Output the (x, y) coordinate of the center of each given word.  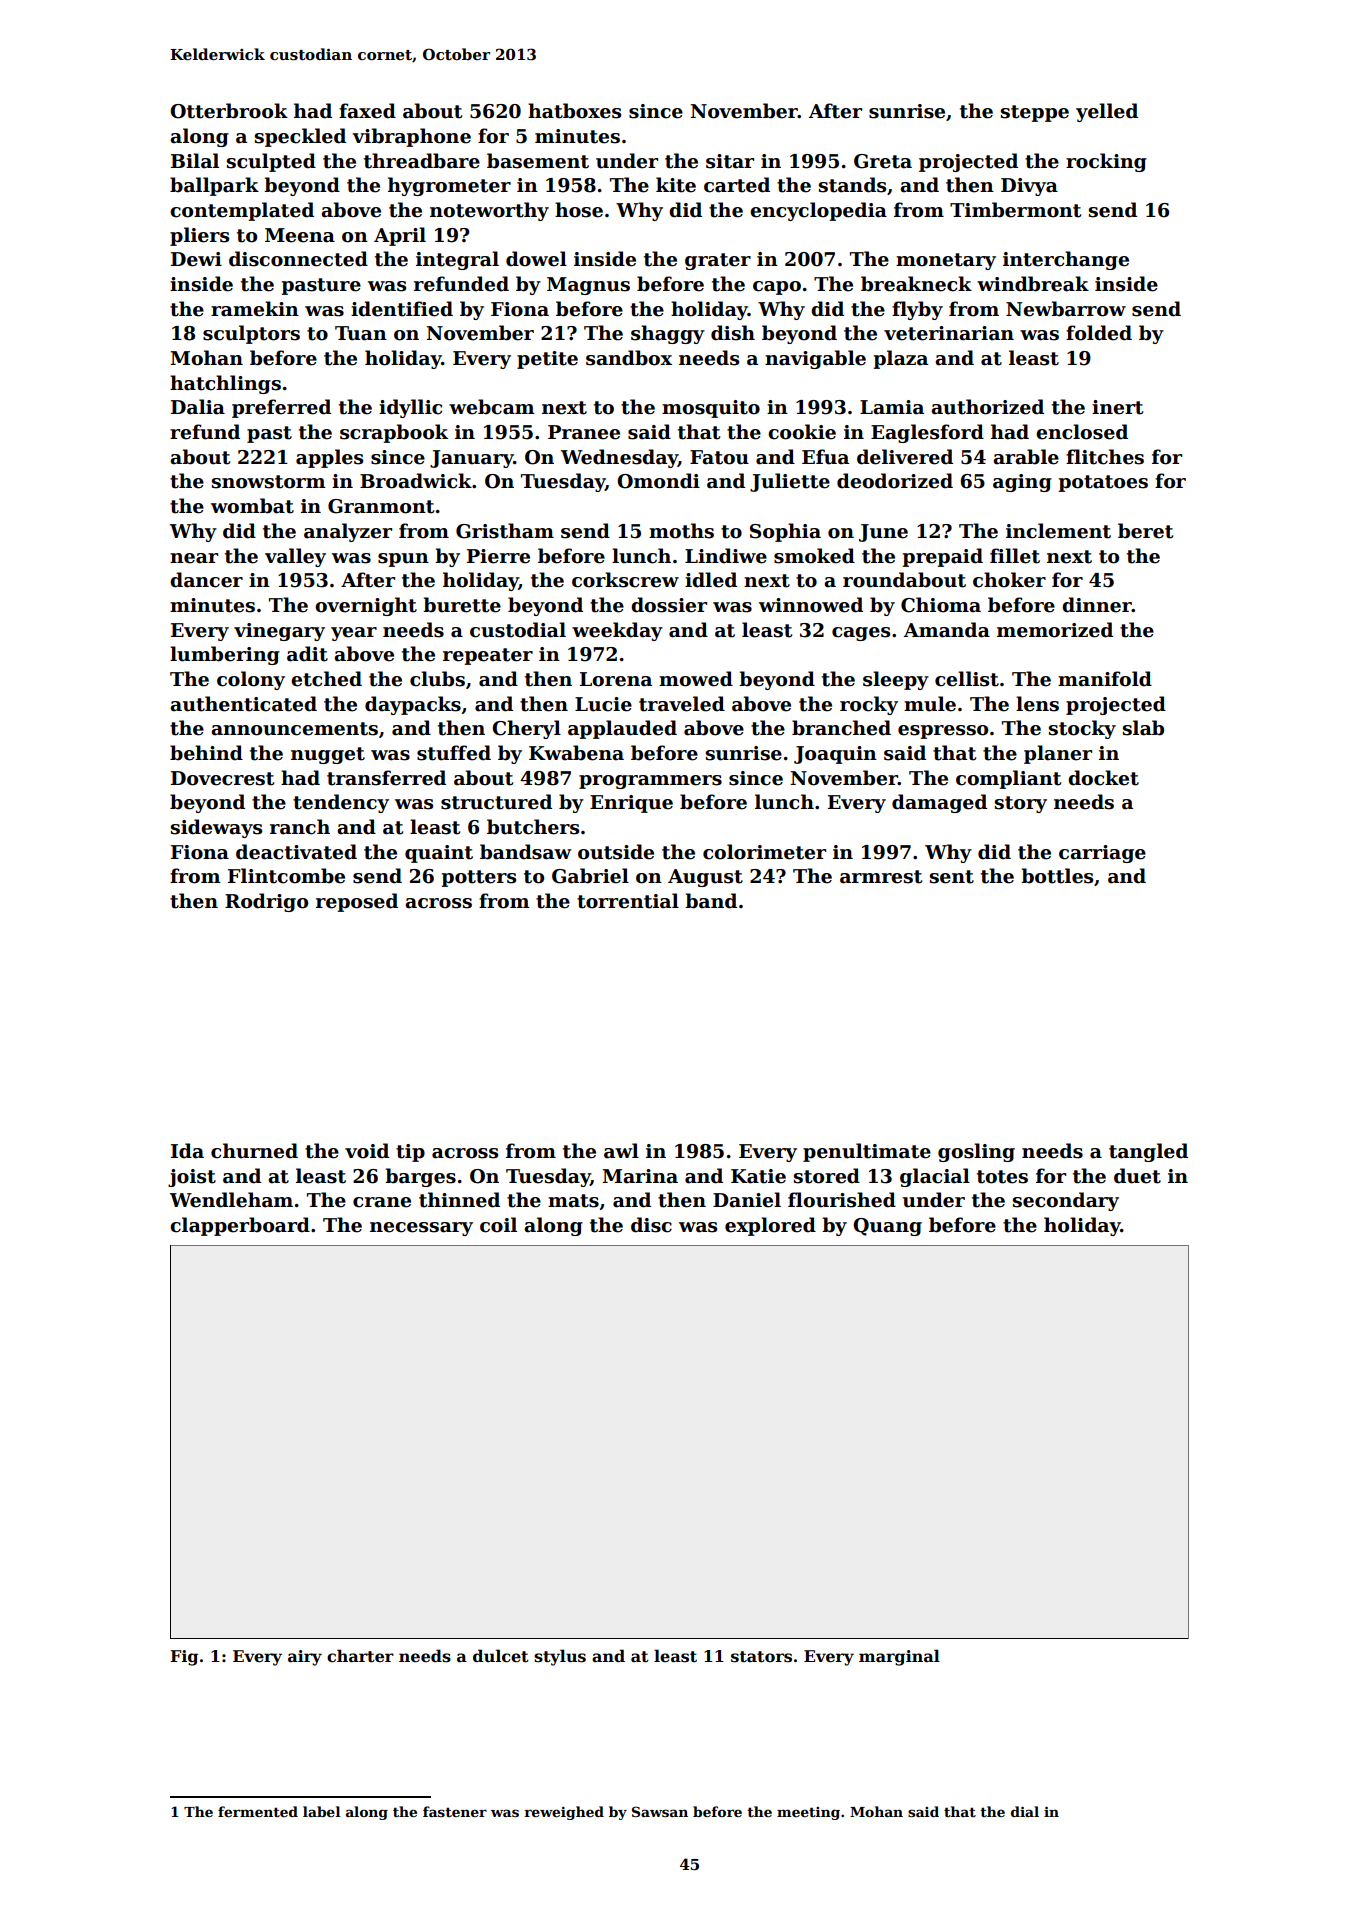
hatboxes (574, 111)
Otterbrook (229, 111)
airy (305, 1658)
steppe (1035, 113)
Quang (887, 1227)
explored (770, 1226)
